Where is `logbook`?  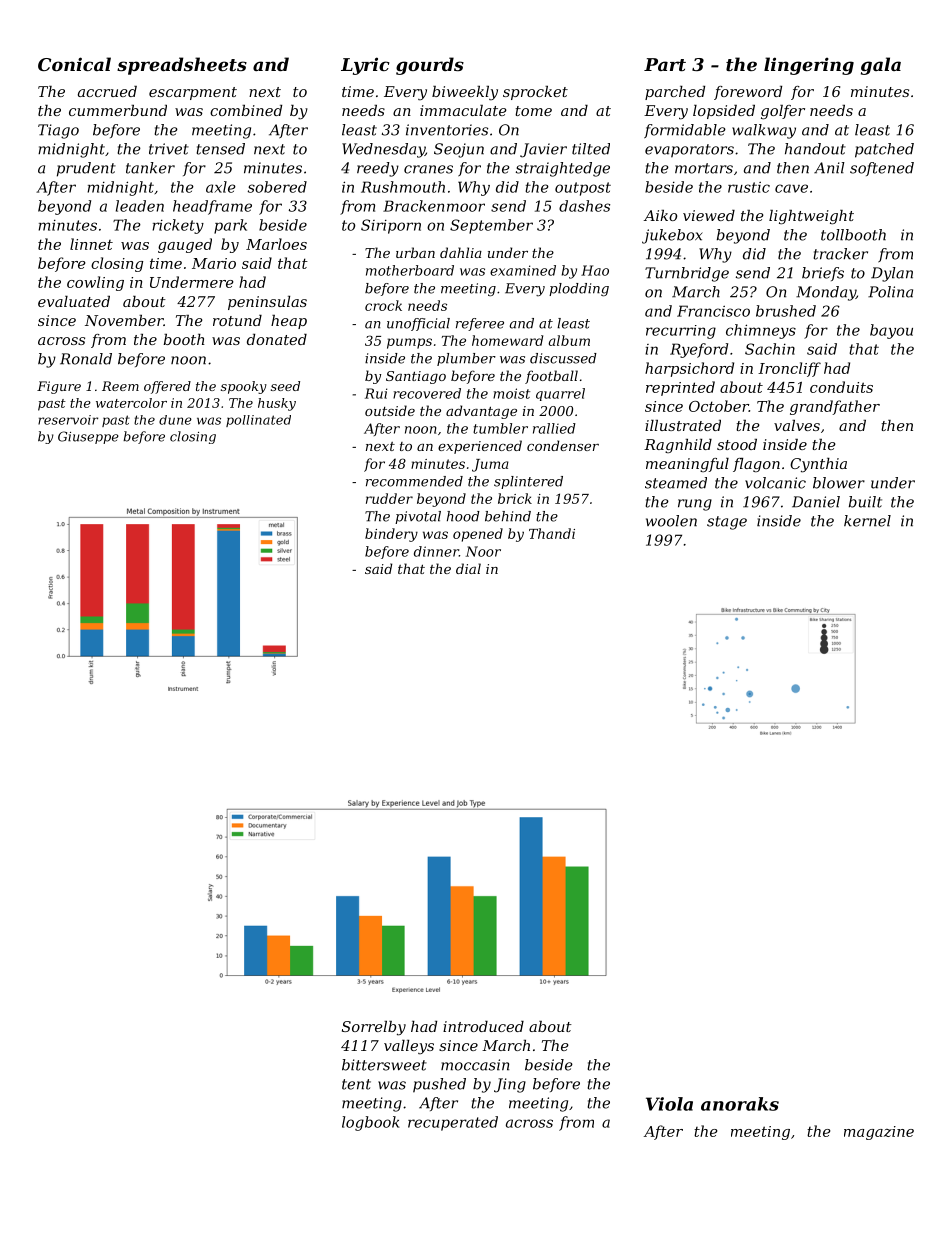
logbook is located at coordinates (371, 1123).
